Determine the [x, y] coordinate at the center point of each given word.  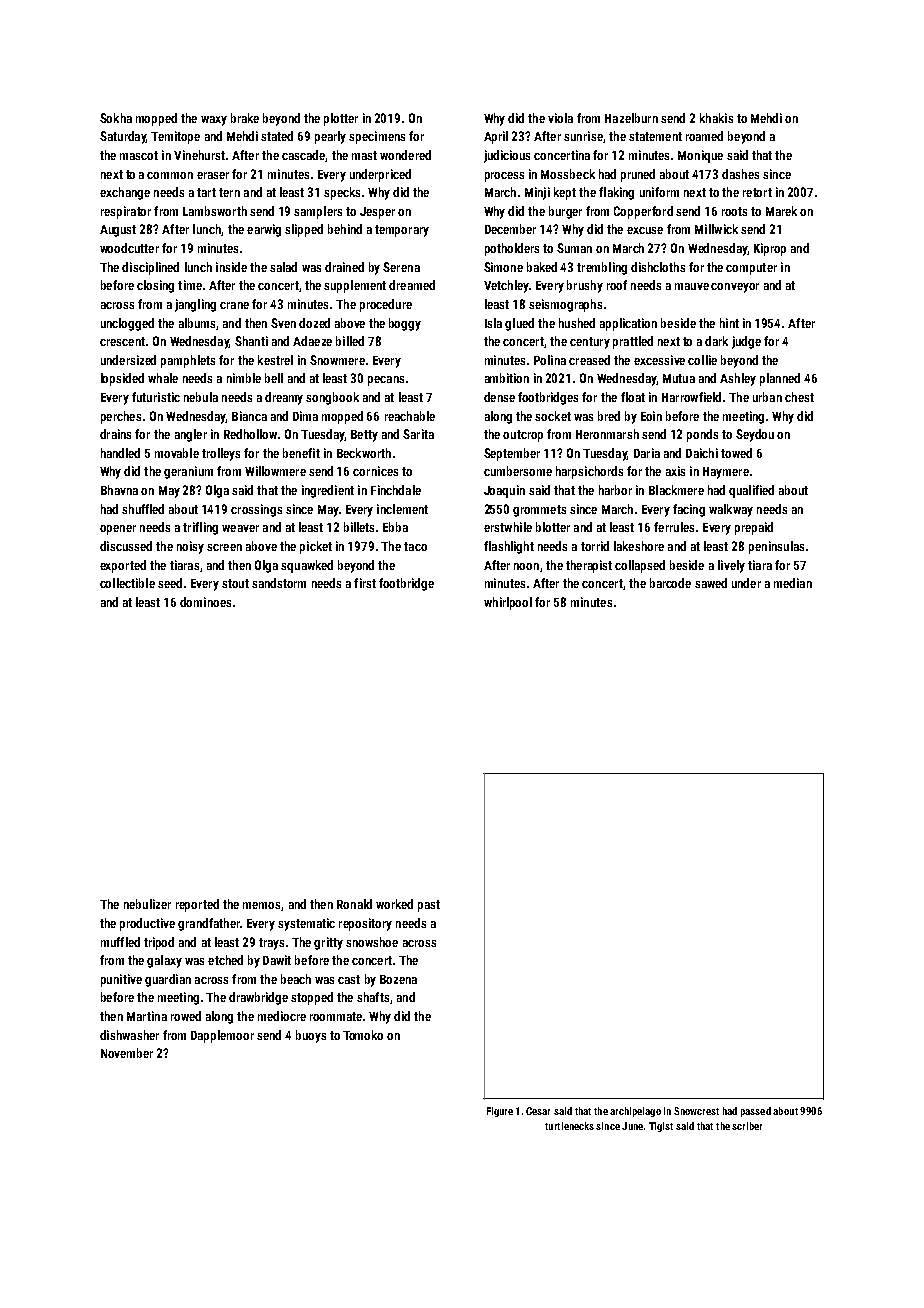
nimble [244, 378]
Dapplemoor [222, 1036]
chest [799, 397]
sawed [711, 583]
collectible [127, 583]
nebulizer [147, 904]
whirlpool [508, 603]
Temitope [175, 137]
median [793, 583]
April [496, 137]
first [365, 583]
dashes [740, 174]
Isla [493, 323]
